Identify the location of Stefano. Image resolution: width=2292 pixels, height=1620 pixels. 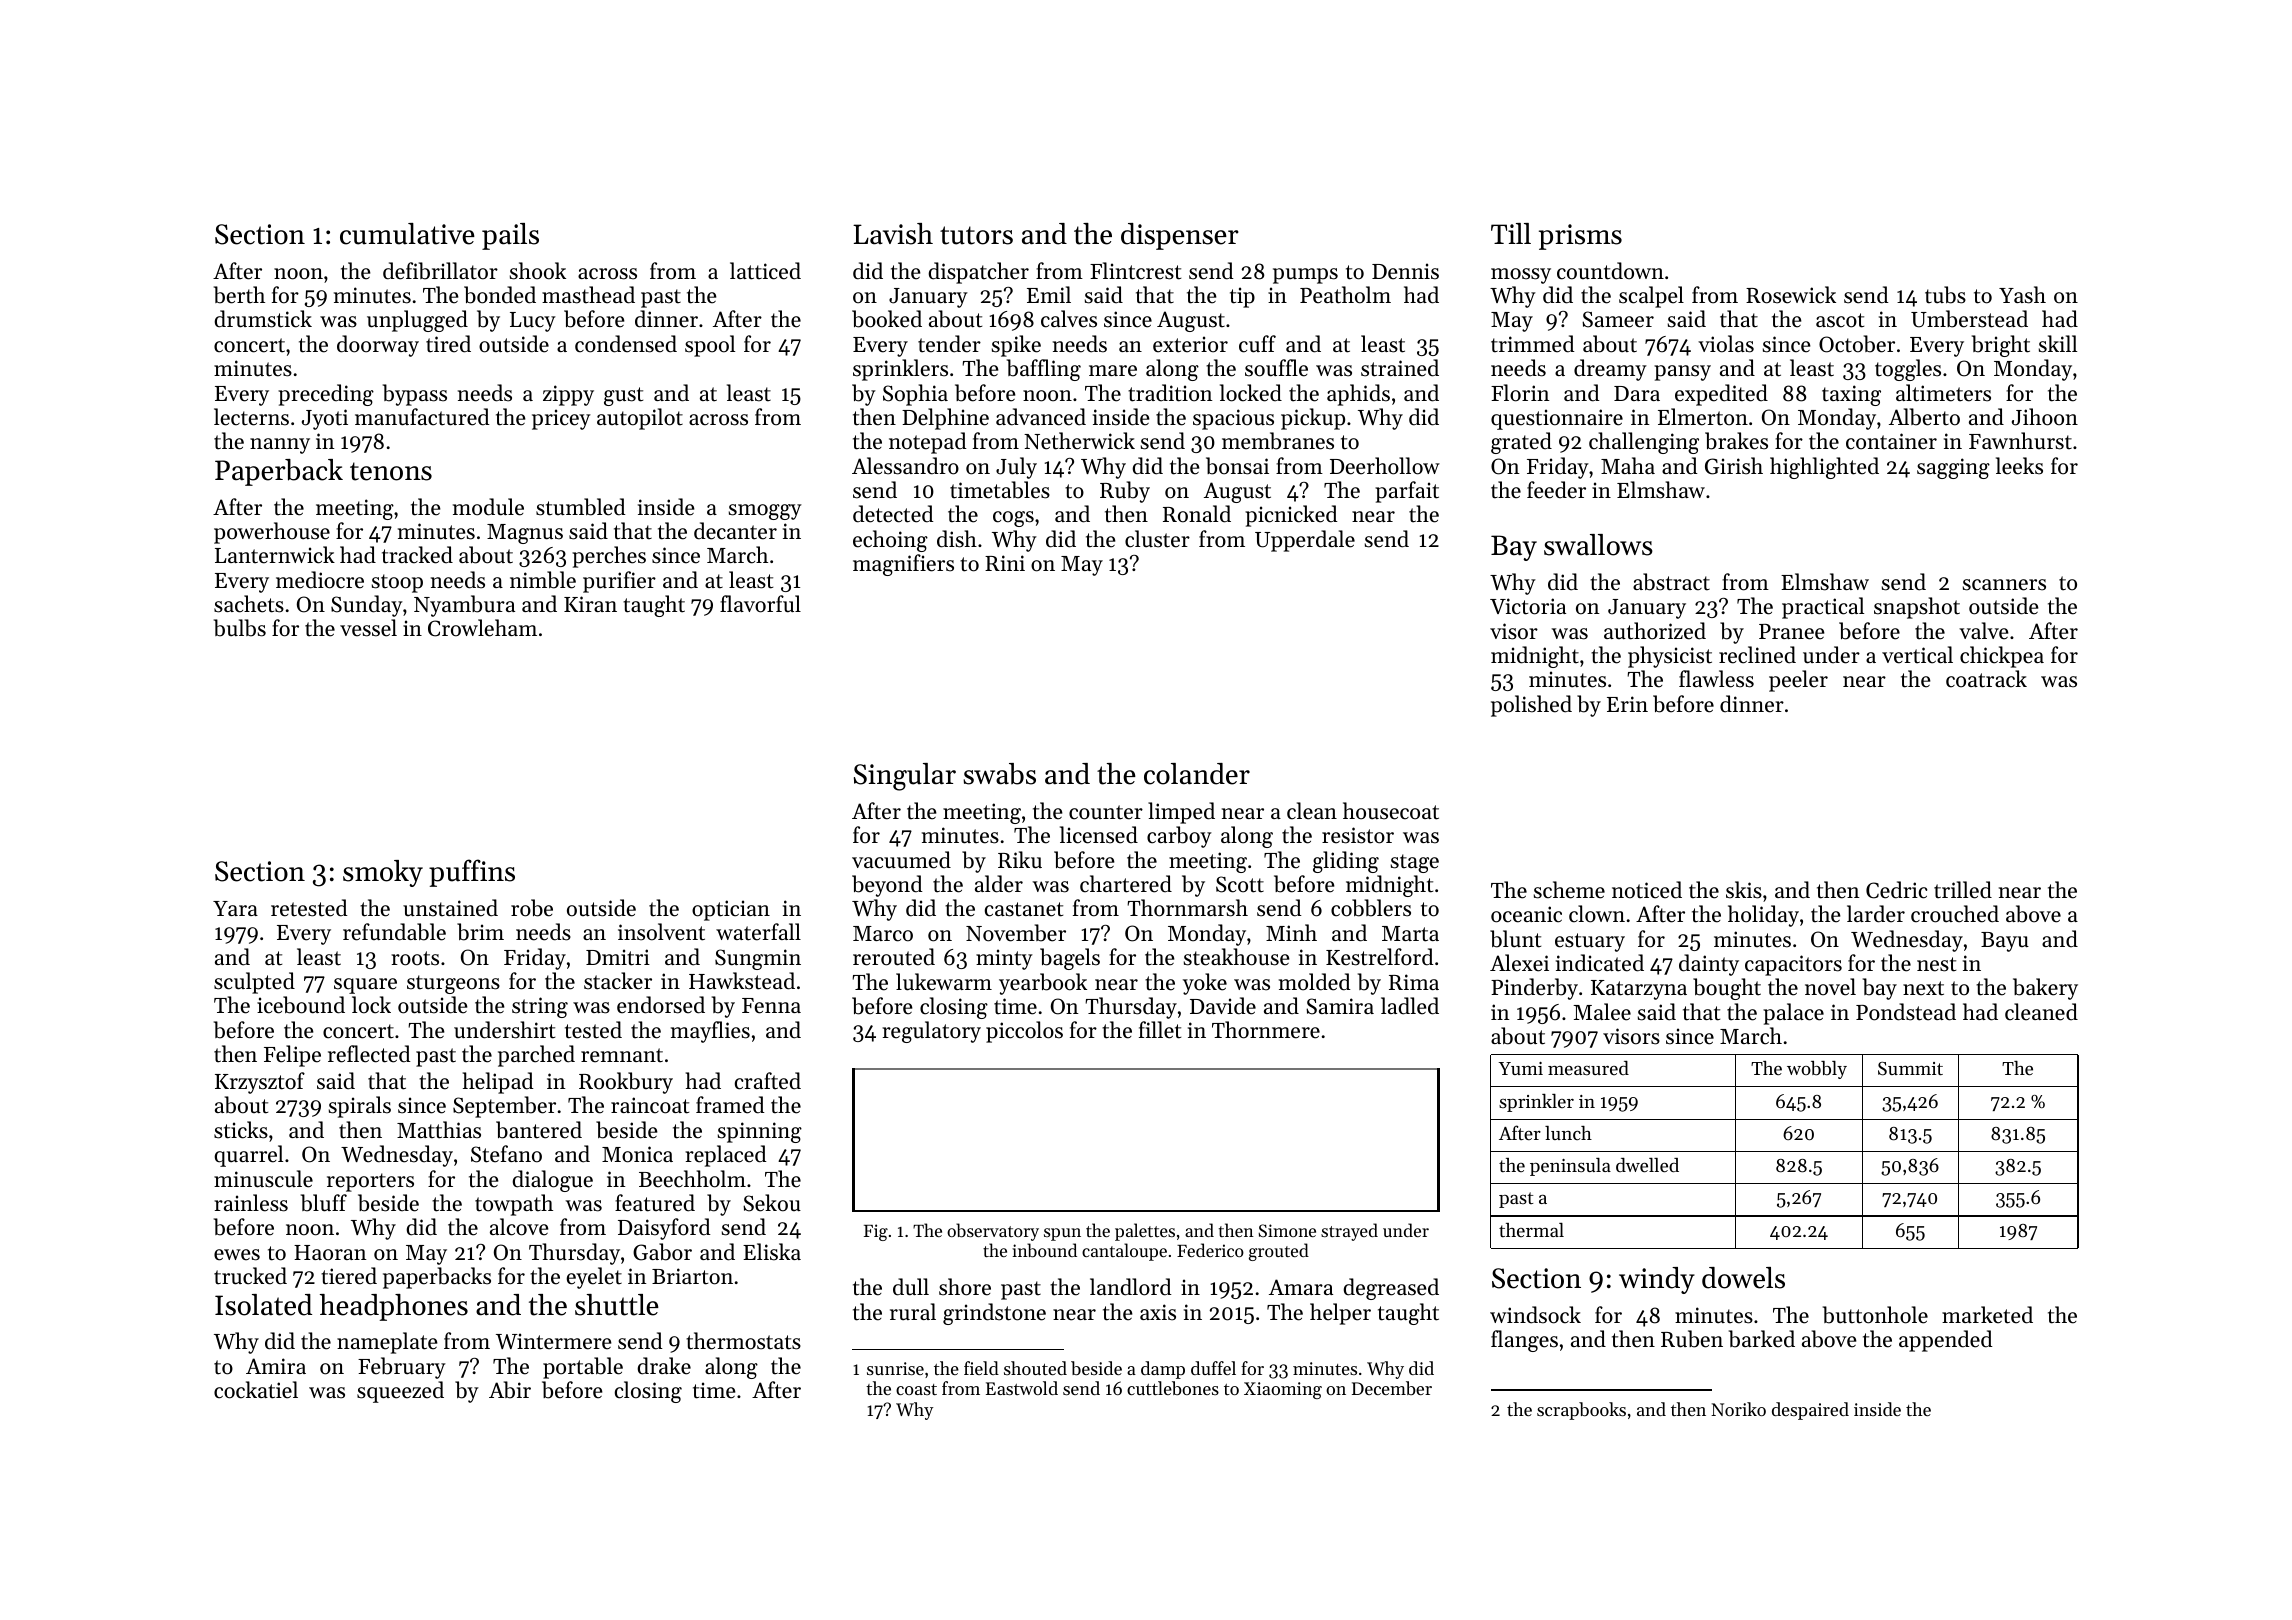
(506, 1154).
